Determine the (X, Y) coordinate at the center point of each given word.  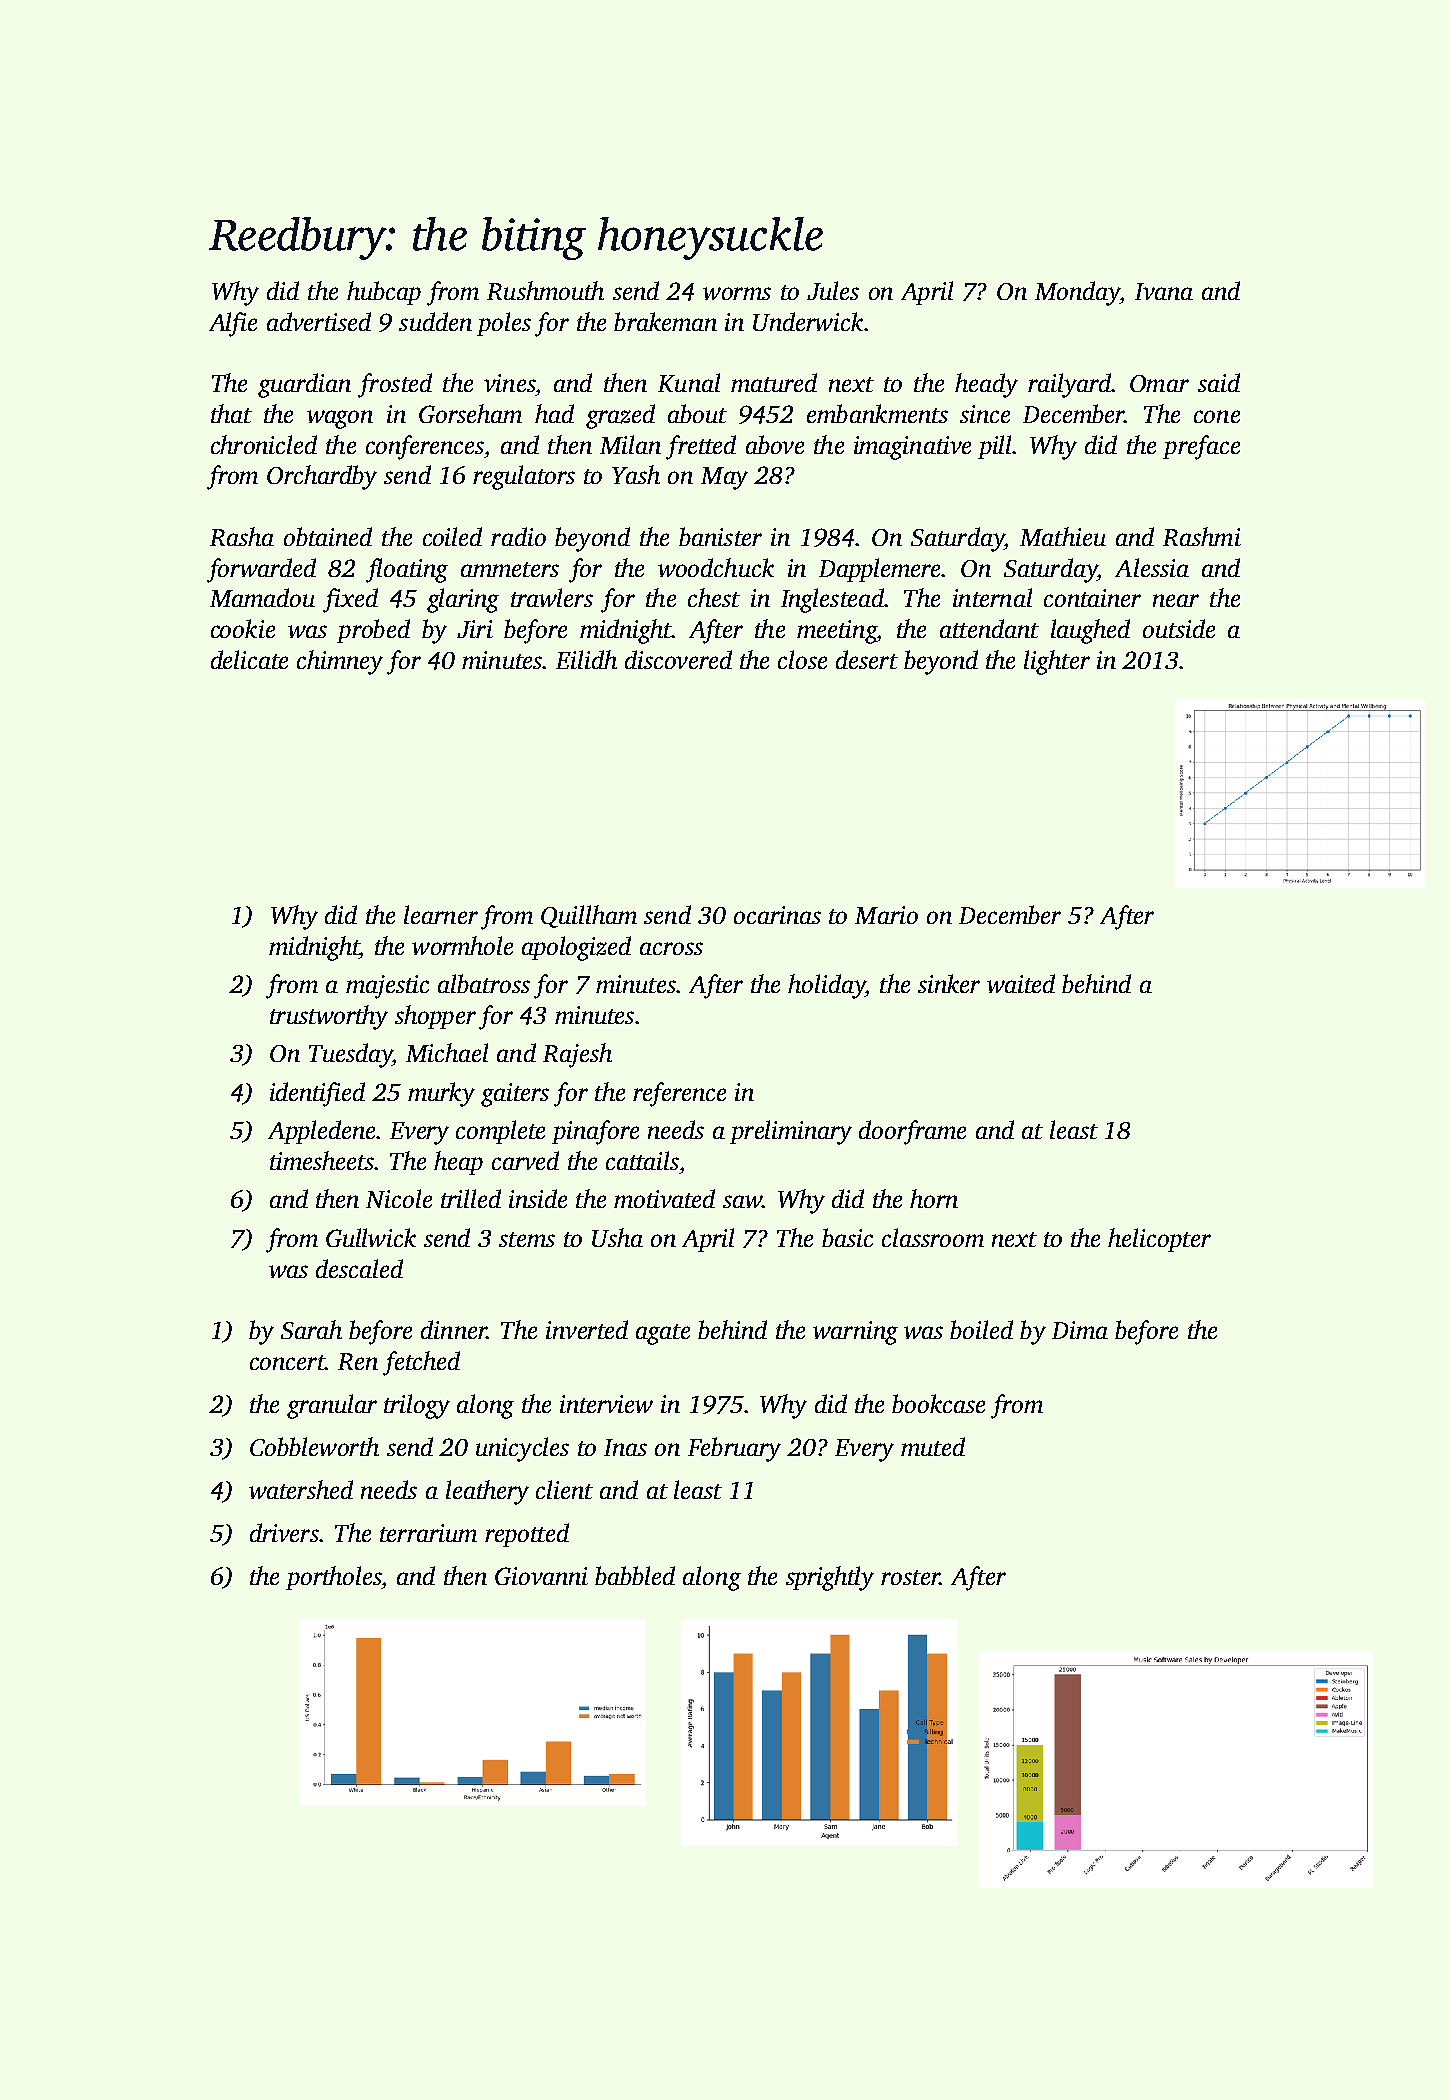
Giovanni (541, 1576)
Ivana (1164, 291)
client (564, 1489)
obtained (328, 536)
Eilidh (586, 659)
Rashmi (1202, 536)
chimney (340, 662)
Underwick (808, 321)
